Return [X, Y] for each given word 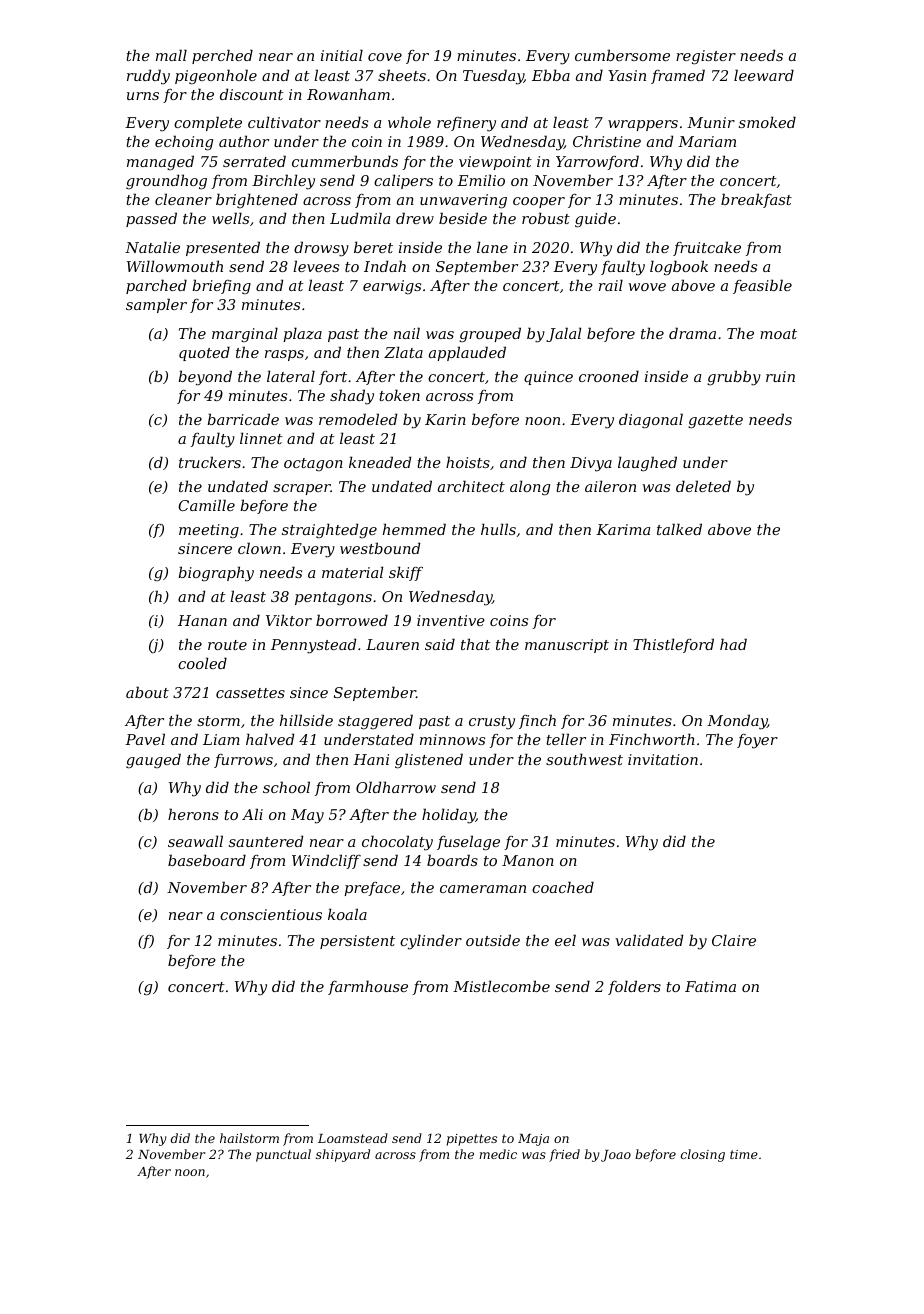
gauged [153, 761]
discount [252, 94]
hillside [306, 720]
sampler [156, 305]
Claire [734, 940]
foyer [757, 741]
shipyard [343, 1155]
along [530, 488]
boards [452, 860]
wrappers [643, 125]
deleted [703, 486]
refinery [466, 124]
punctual [283, 1155]
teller [566, 739]
